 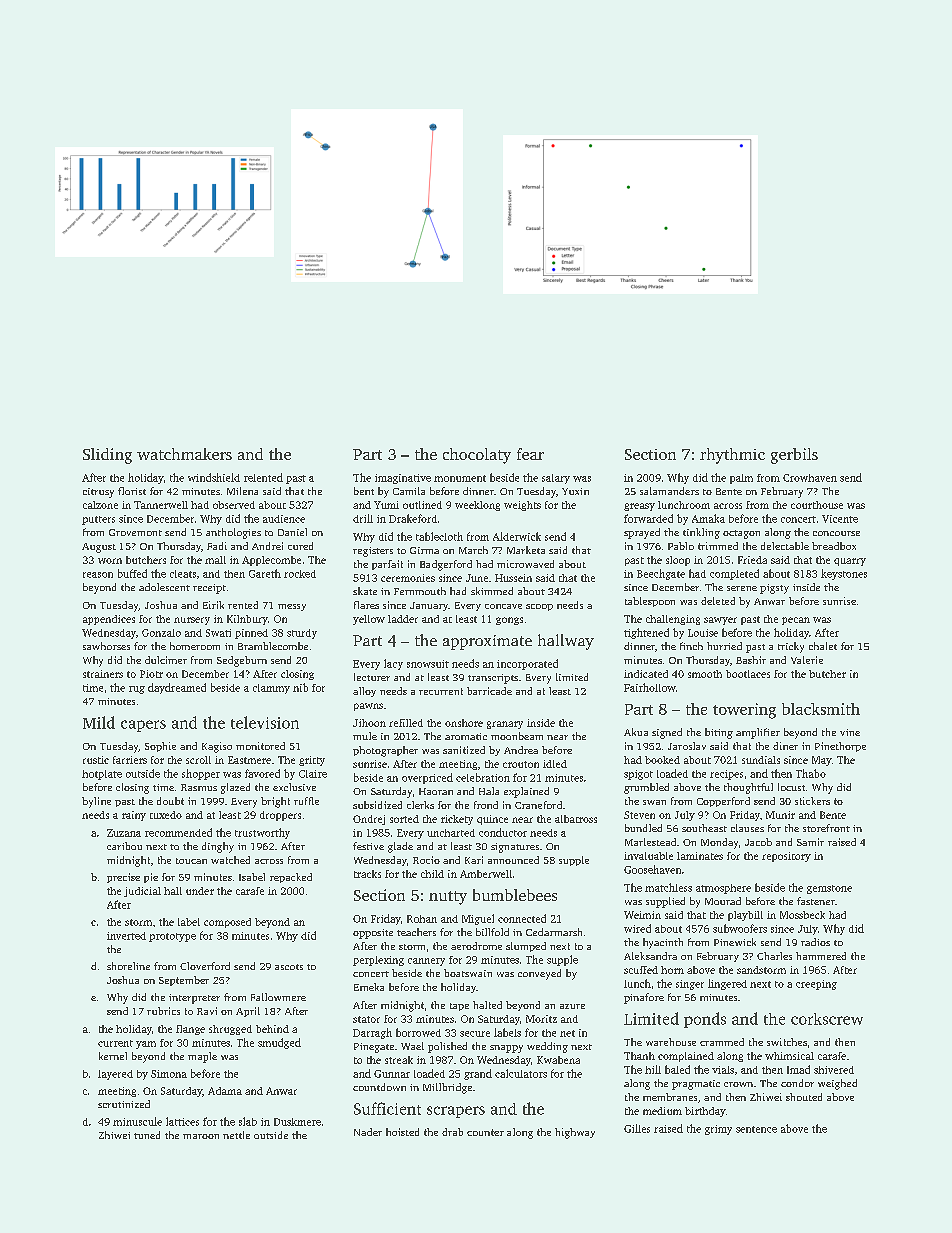 I want to click on corkscrew, so click(x=827, y=1019).
